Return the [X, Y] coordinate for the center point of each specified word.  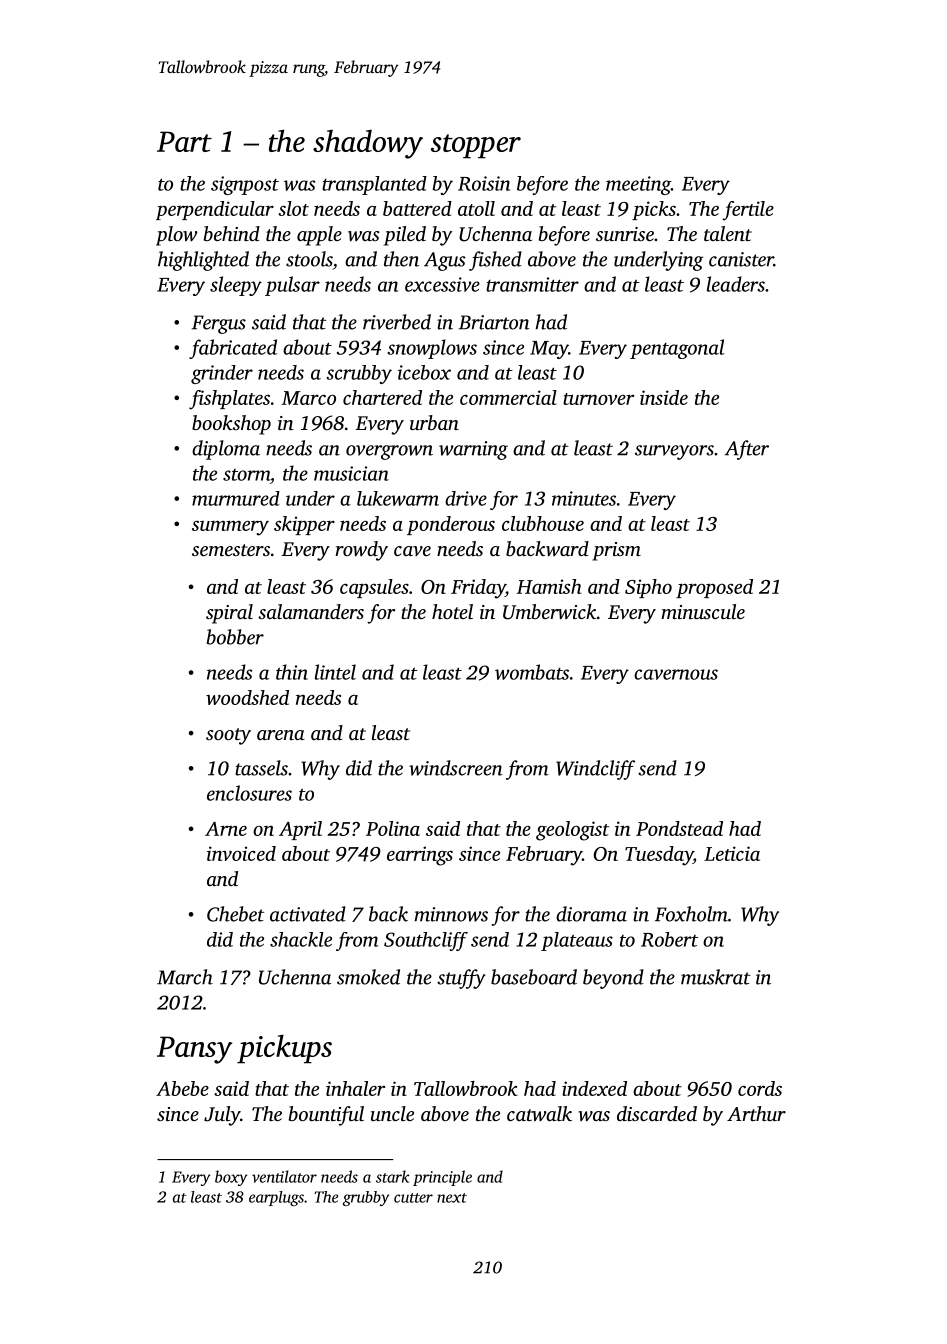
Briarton [494, 322]
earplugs [276, 1198]
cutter [413, 1198]
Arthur [756, 1113]
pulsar [292, 286]
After [747, 450]
